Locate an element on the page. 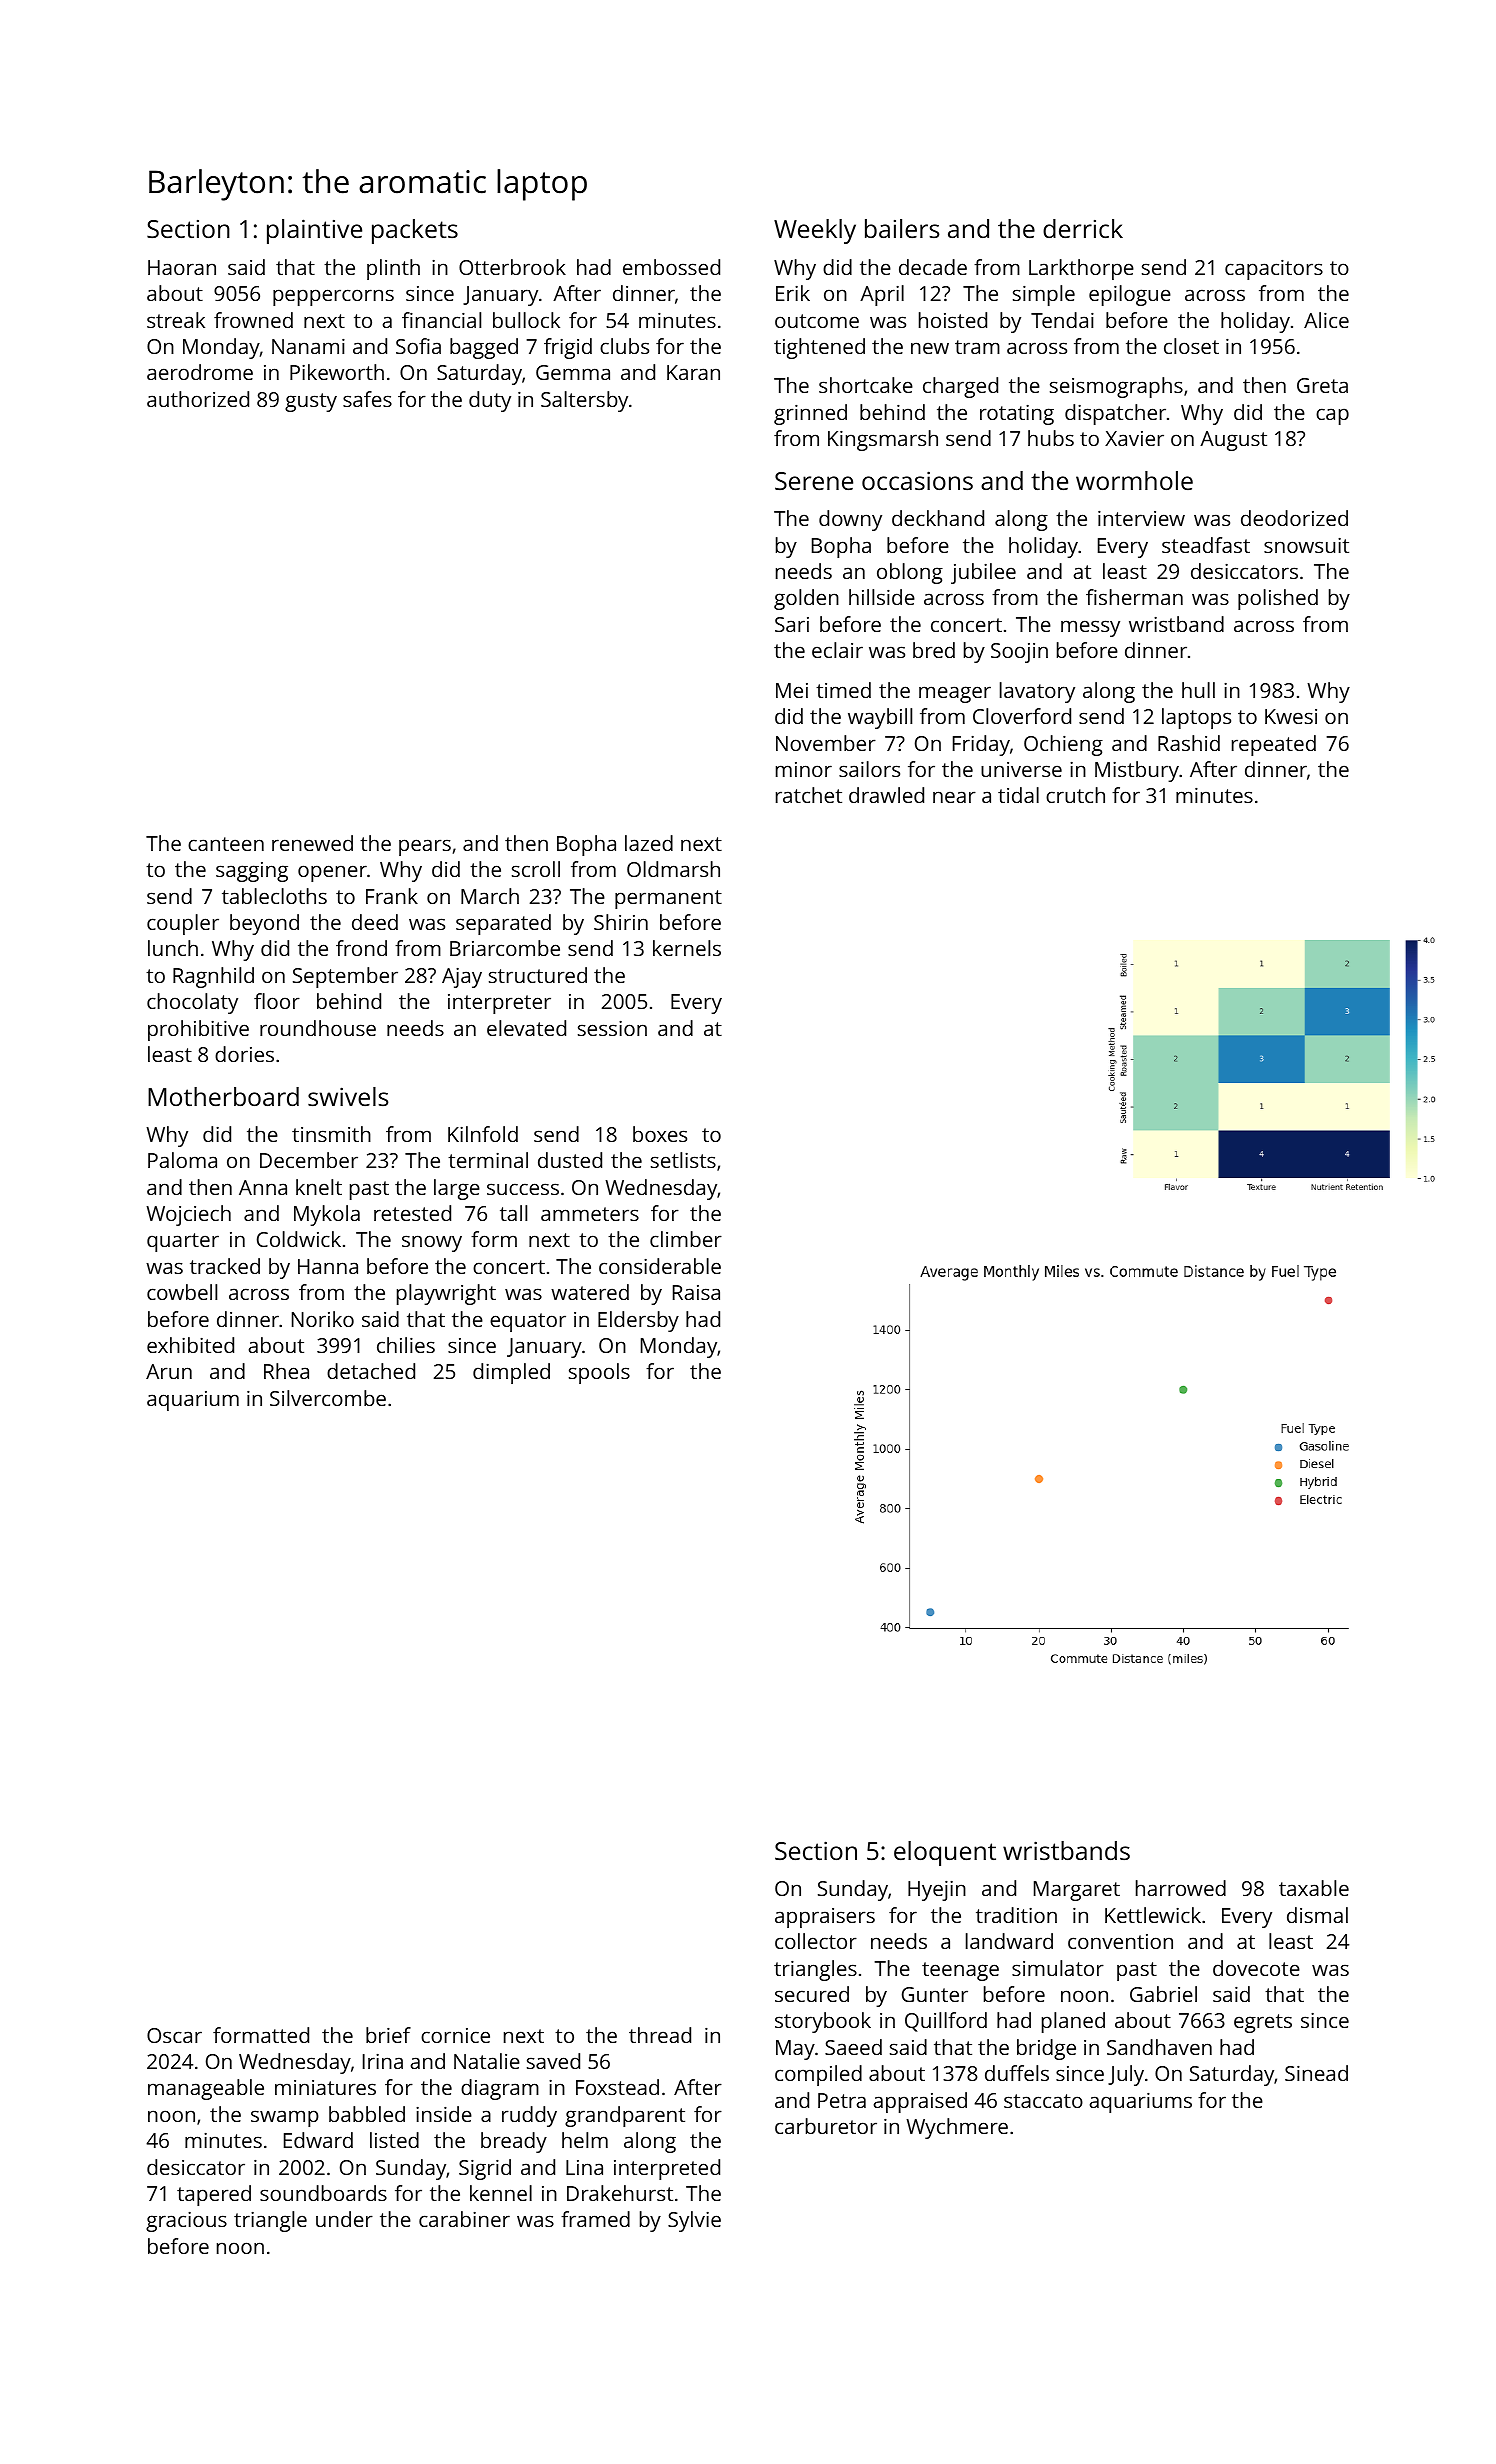  bailers is located at coordinates (902, 228).
